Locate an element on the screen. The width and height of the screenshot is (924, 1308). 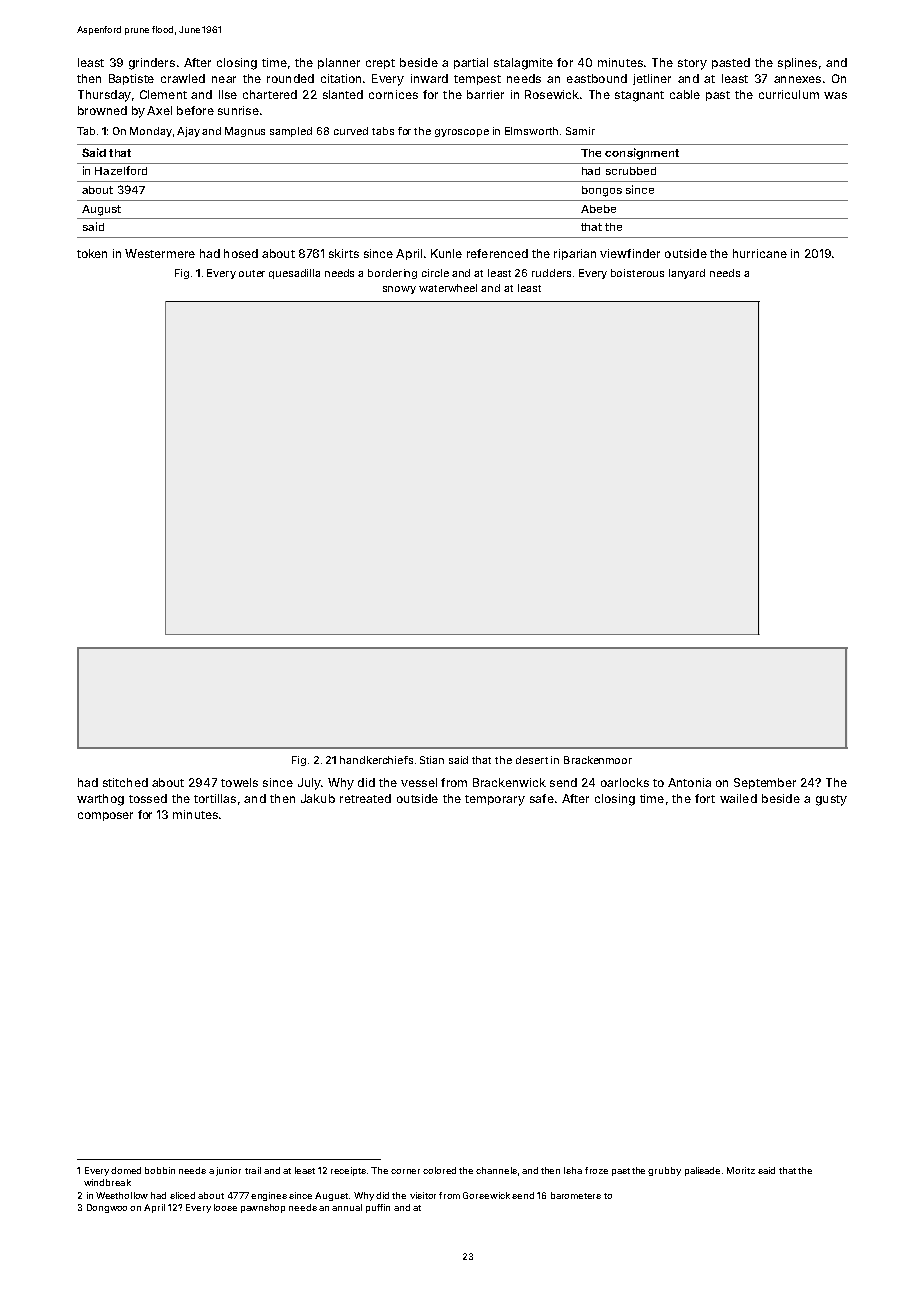
handkerchiefs is located at coordinates (376, 760).
